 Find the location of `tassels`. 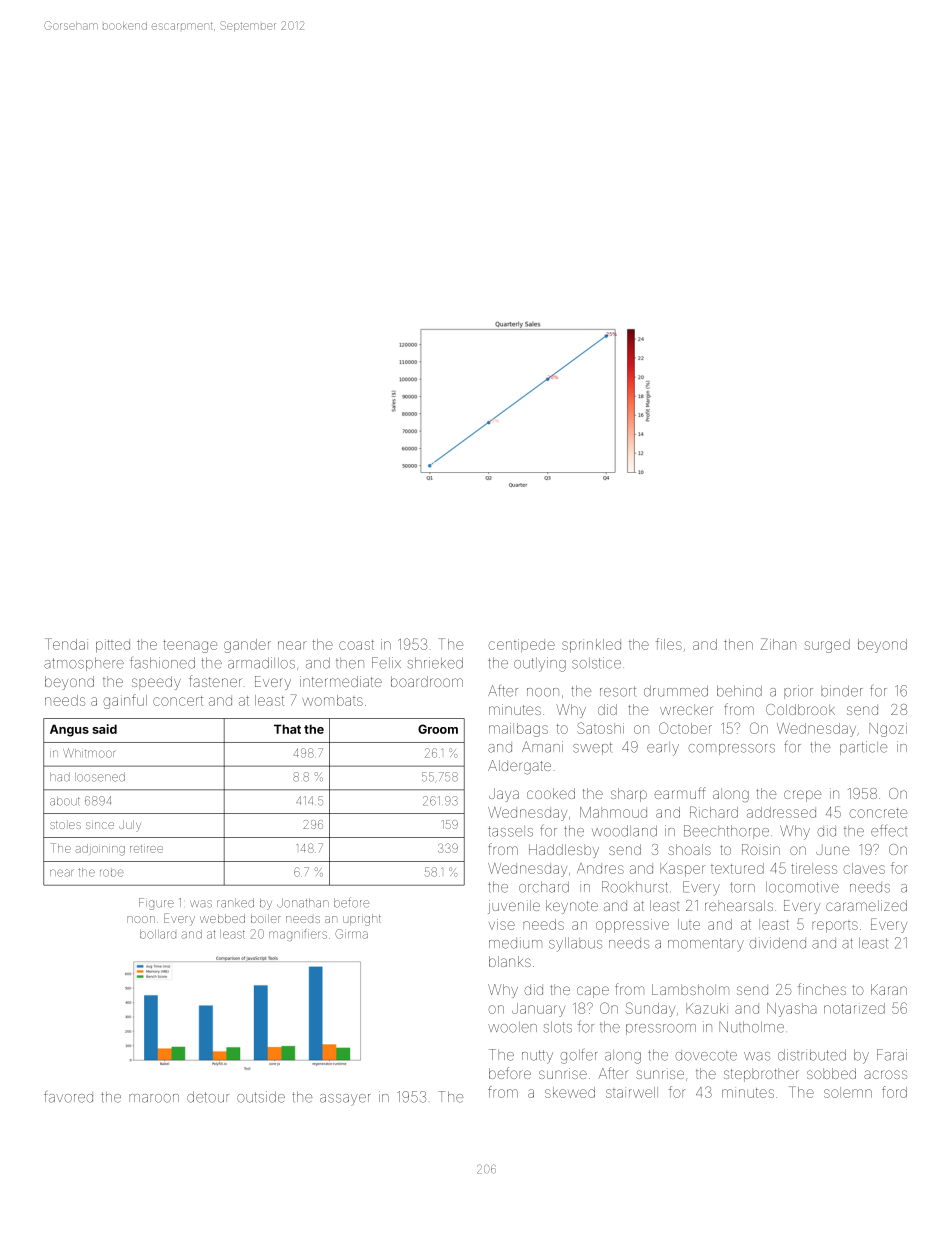

tassels is located at coordinates (510, 831).
